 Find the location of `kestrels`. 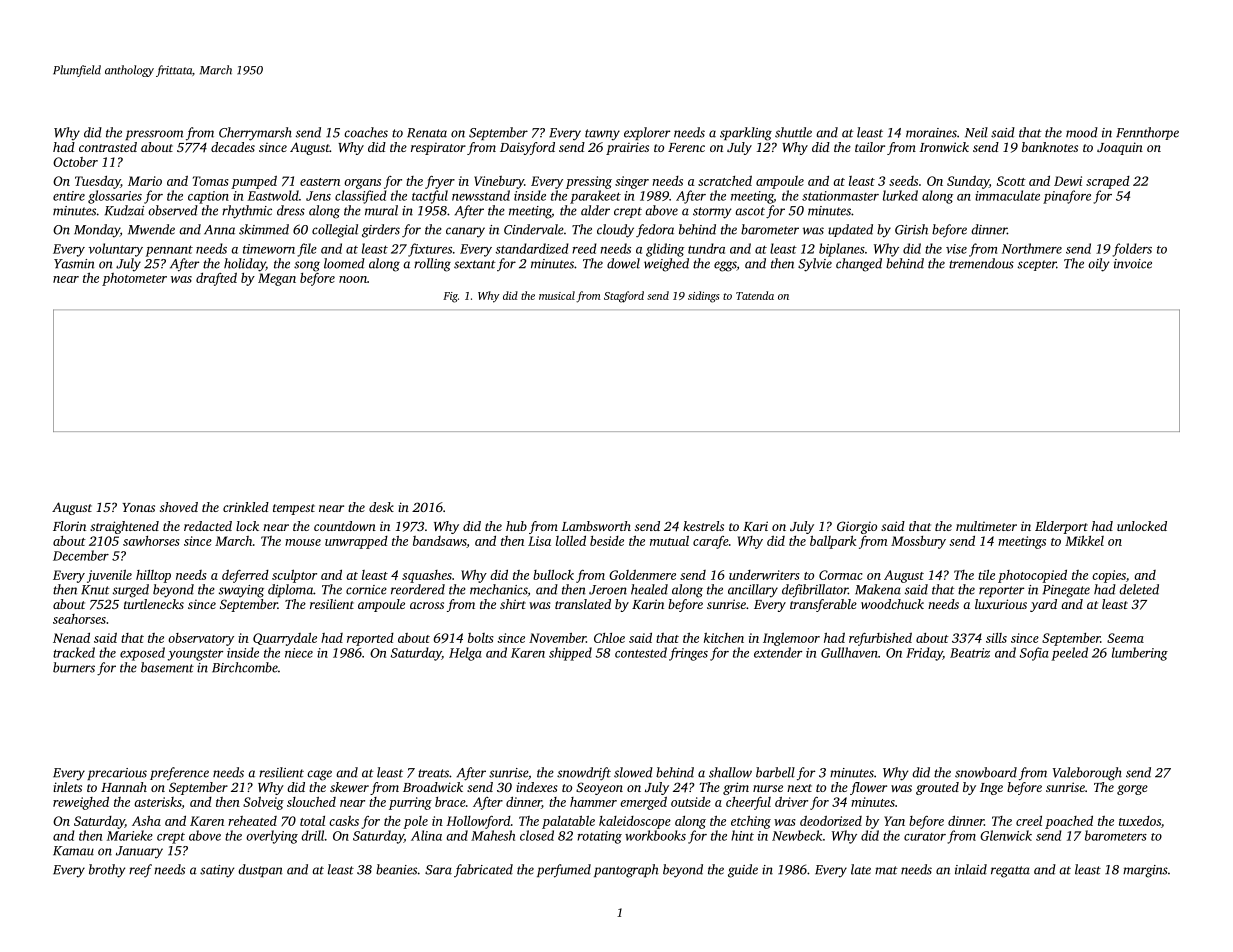

kestrels is located at coordinates (703, 526).
